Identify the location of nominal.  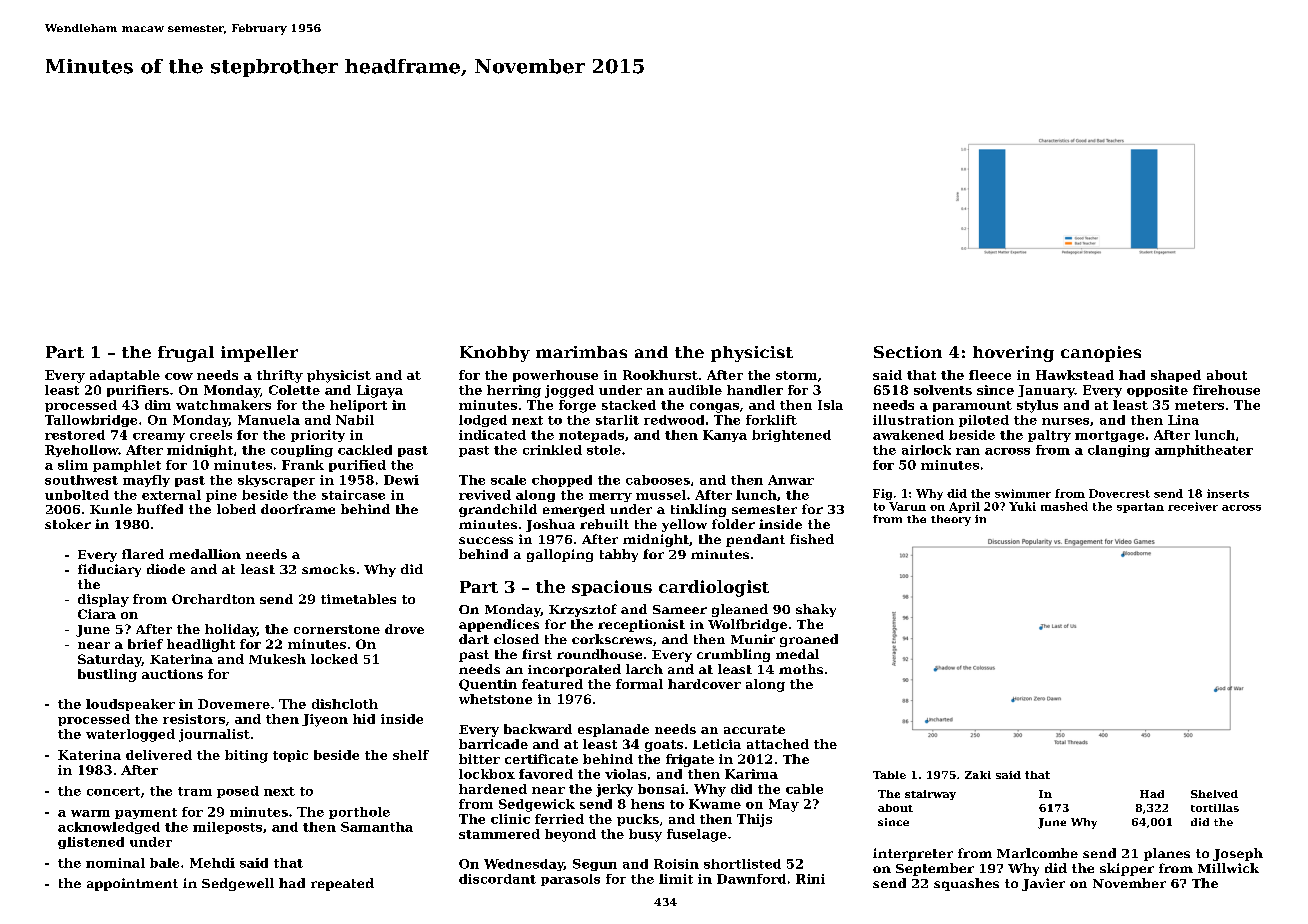
(115, 863).
